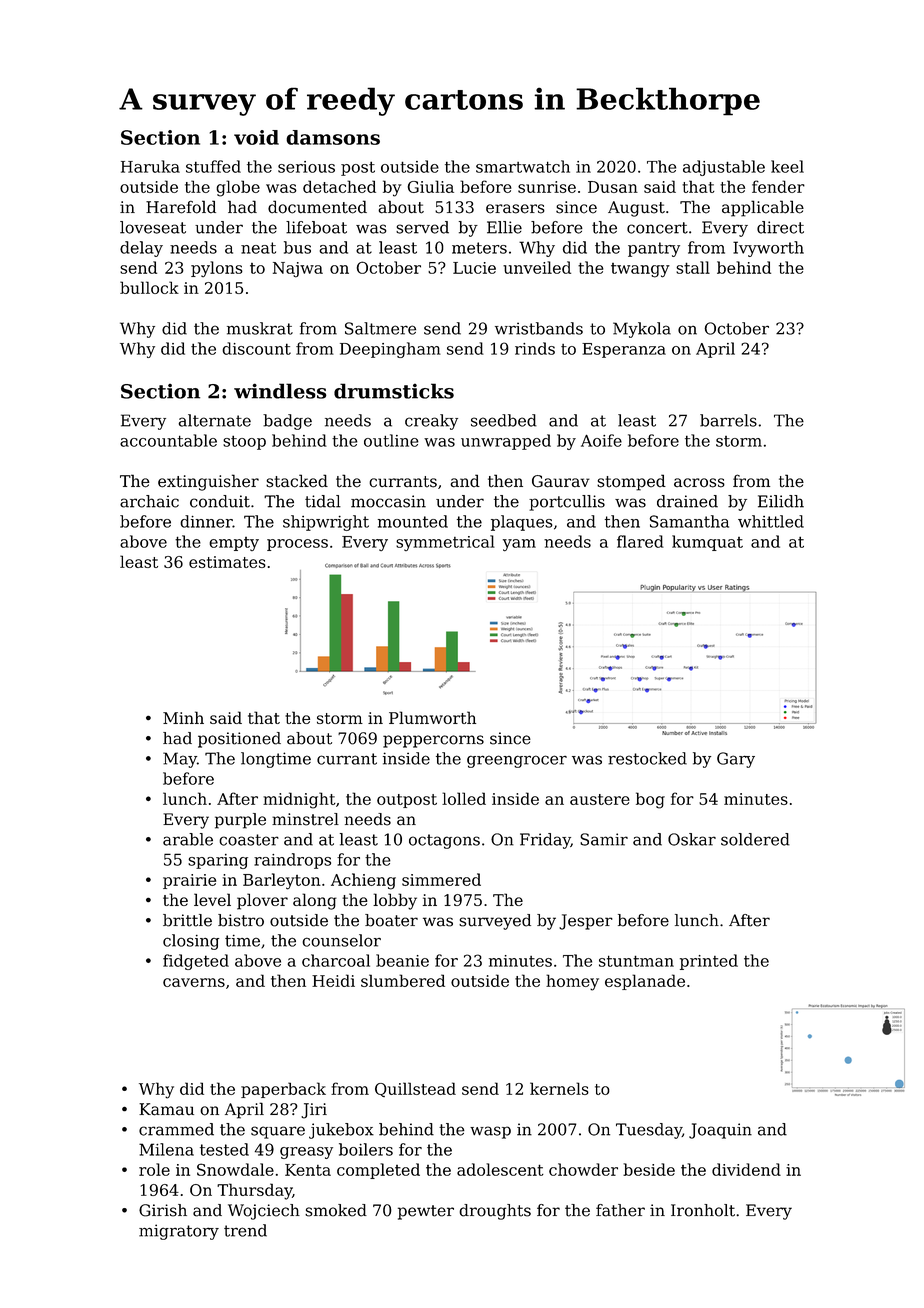 The height and width of the image is (1308, 924). What do you see at coordinates (736, 760) in the image?
I see `Gary` at bounding box center [736, 760].
